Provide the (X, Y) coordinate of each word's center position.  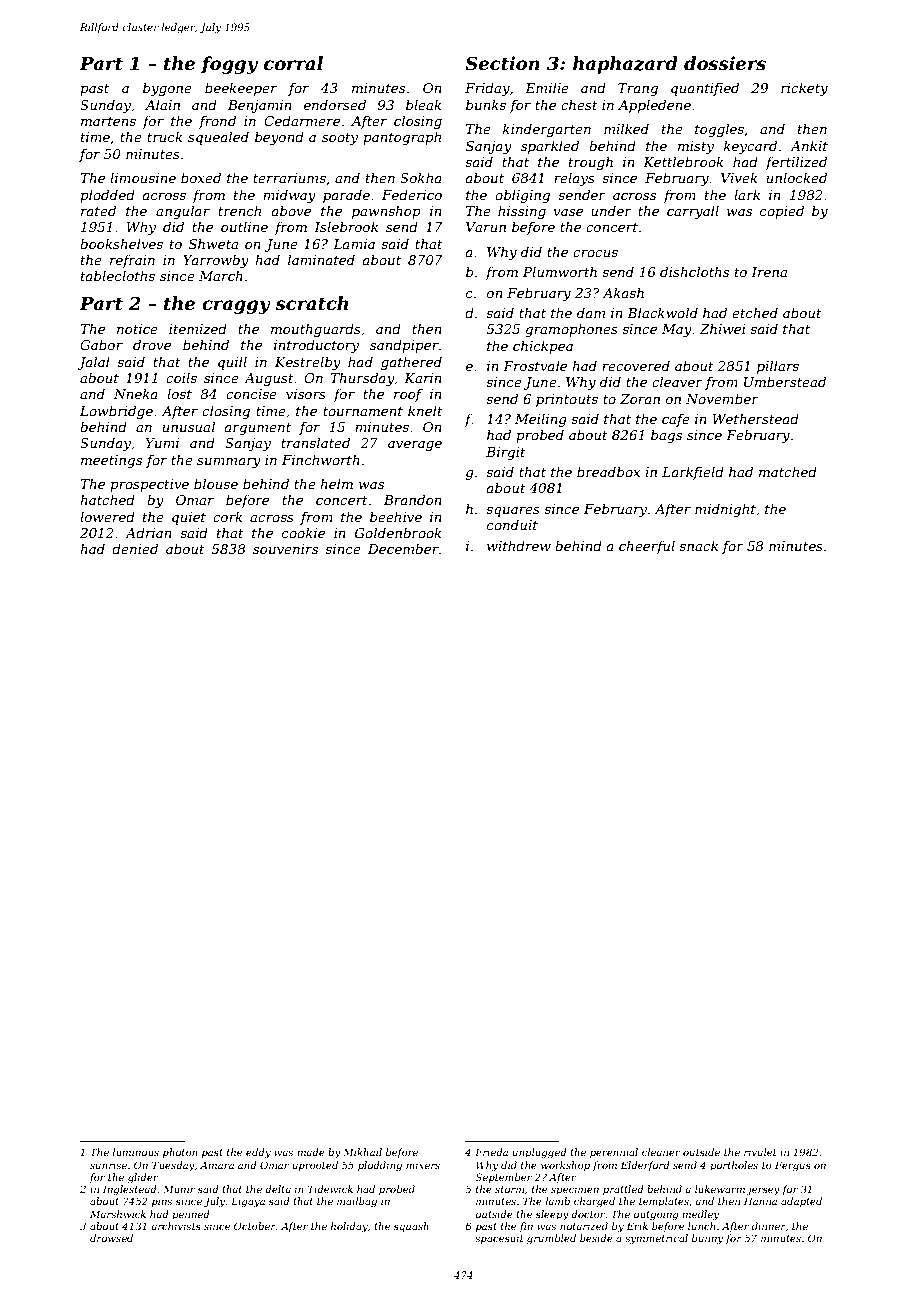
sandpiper (404, 346)
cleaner (661, 1152)
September (503, 1178)
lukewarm (720, 1189)
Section (502, 63)
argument (258, 429)
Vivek (739, 177)
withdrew (519, 545)
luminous (136, 1152)
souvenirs (285, 549)
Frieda (491, 1152)
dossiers (725, 63)
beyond (279, 138)
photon (180, 1153)
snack (698, 545)
